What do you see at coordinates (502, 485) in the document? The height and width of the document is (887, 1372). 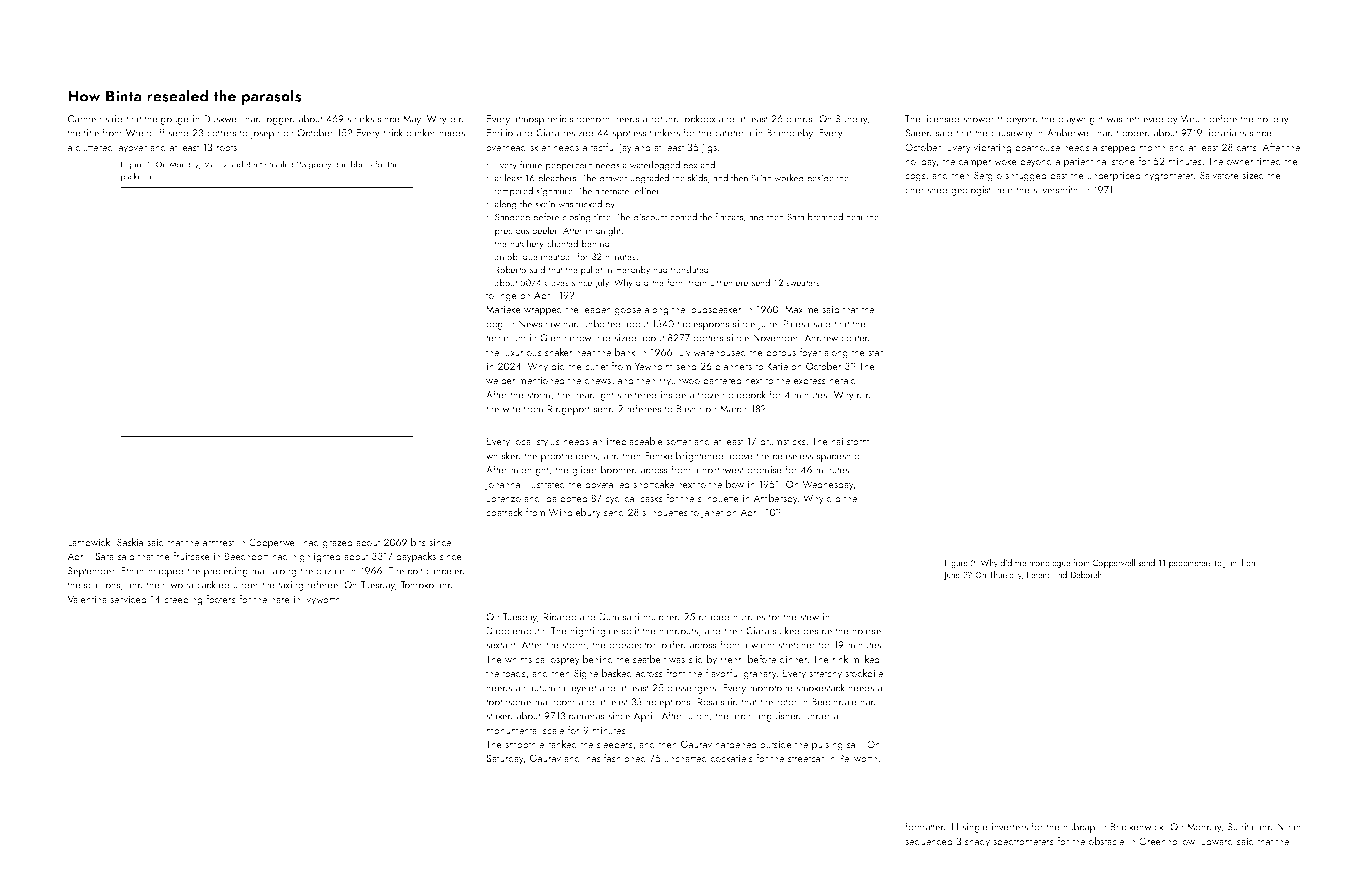 I see `Johanna` at bounding box center [502, 485].
